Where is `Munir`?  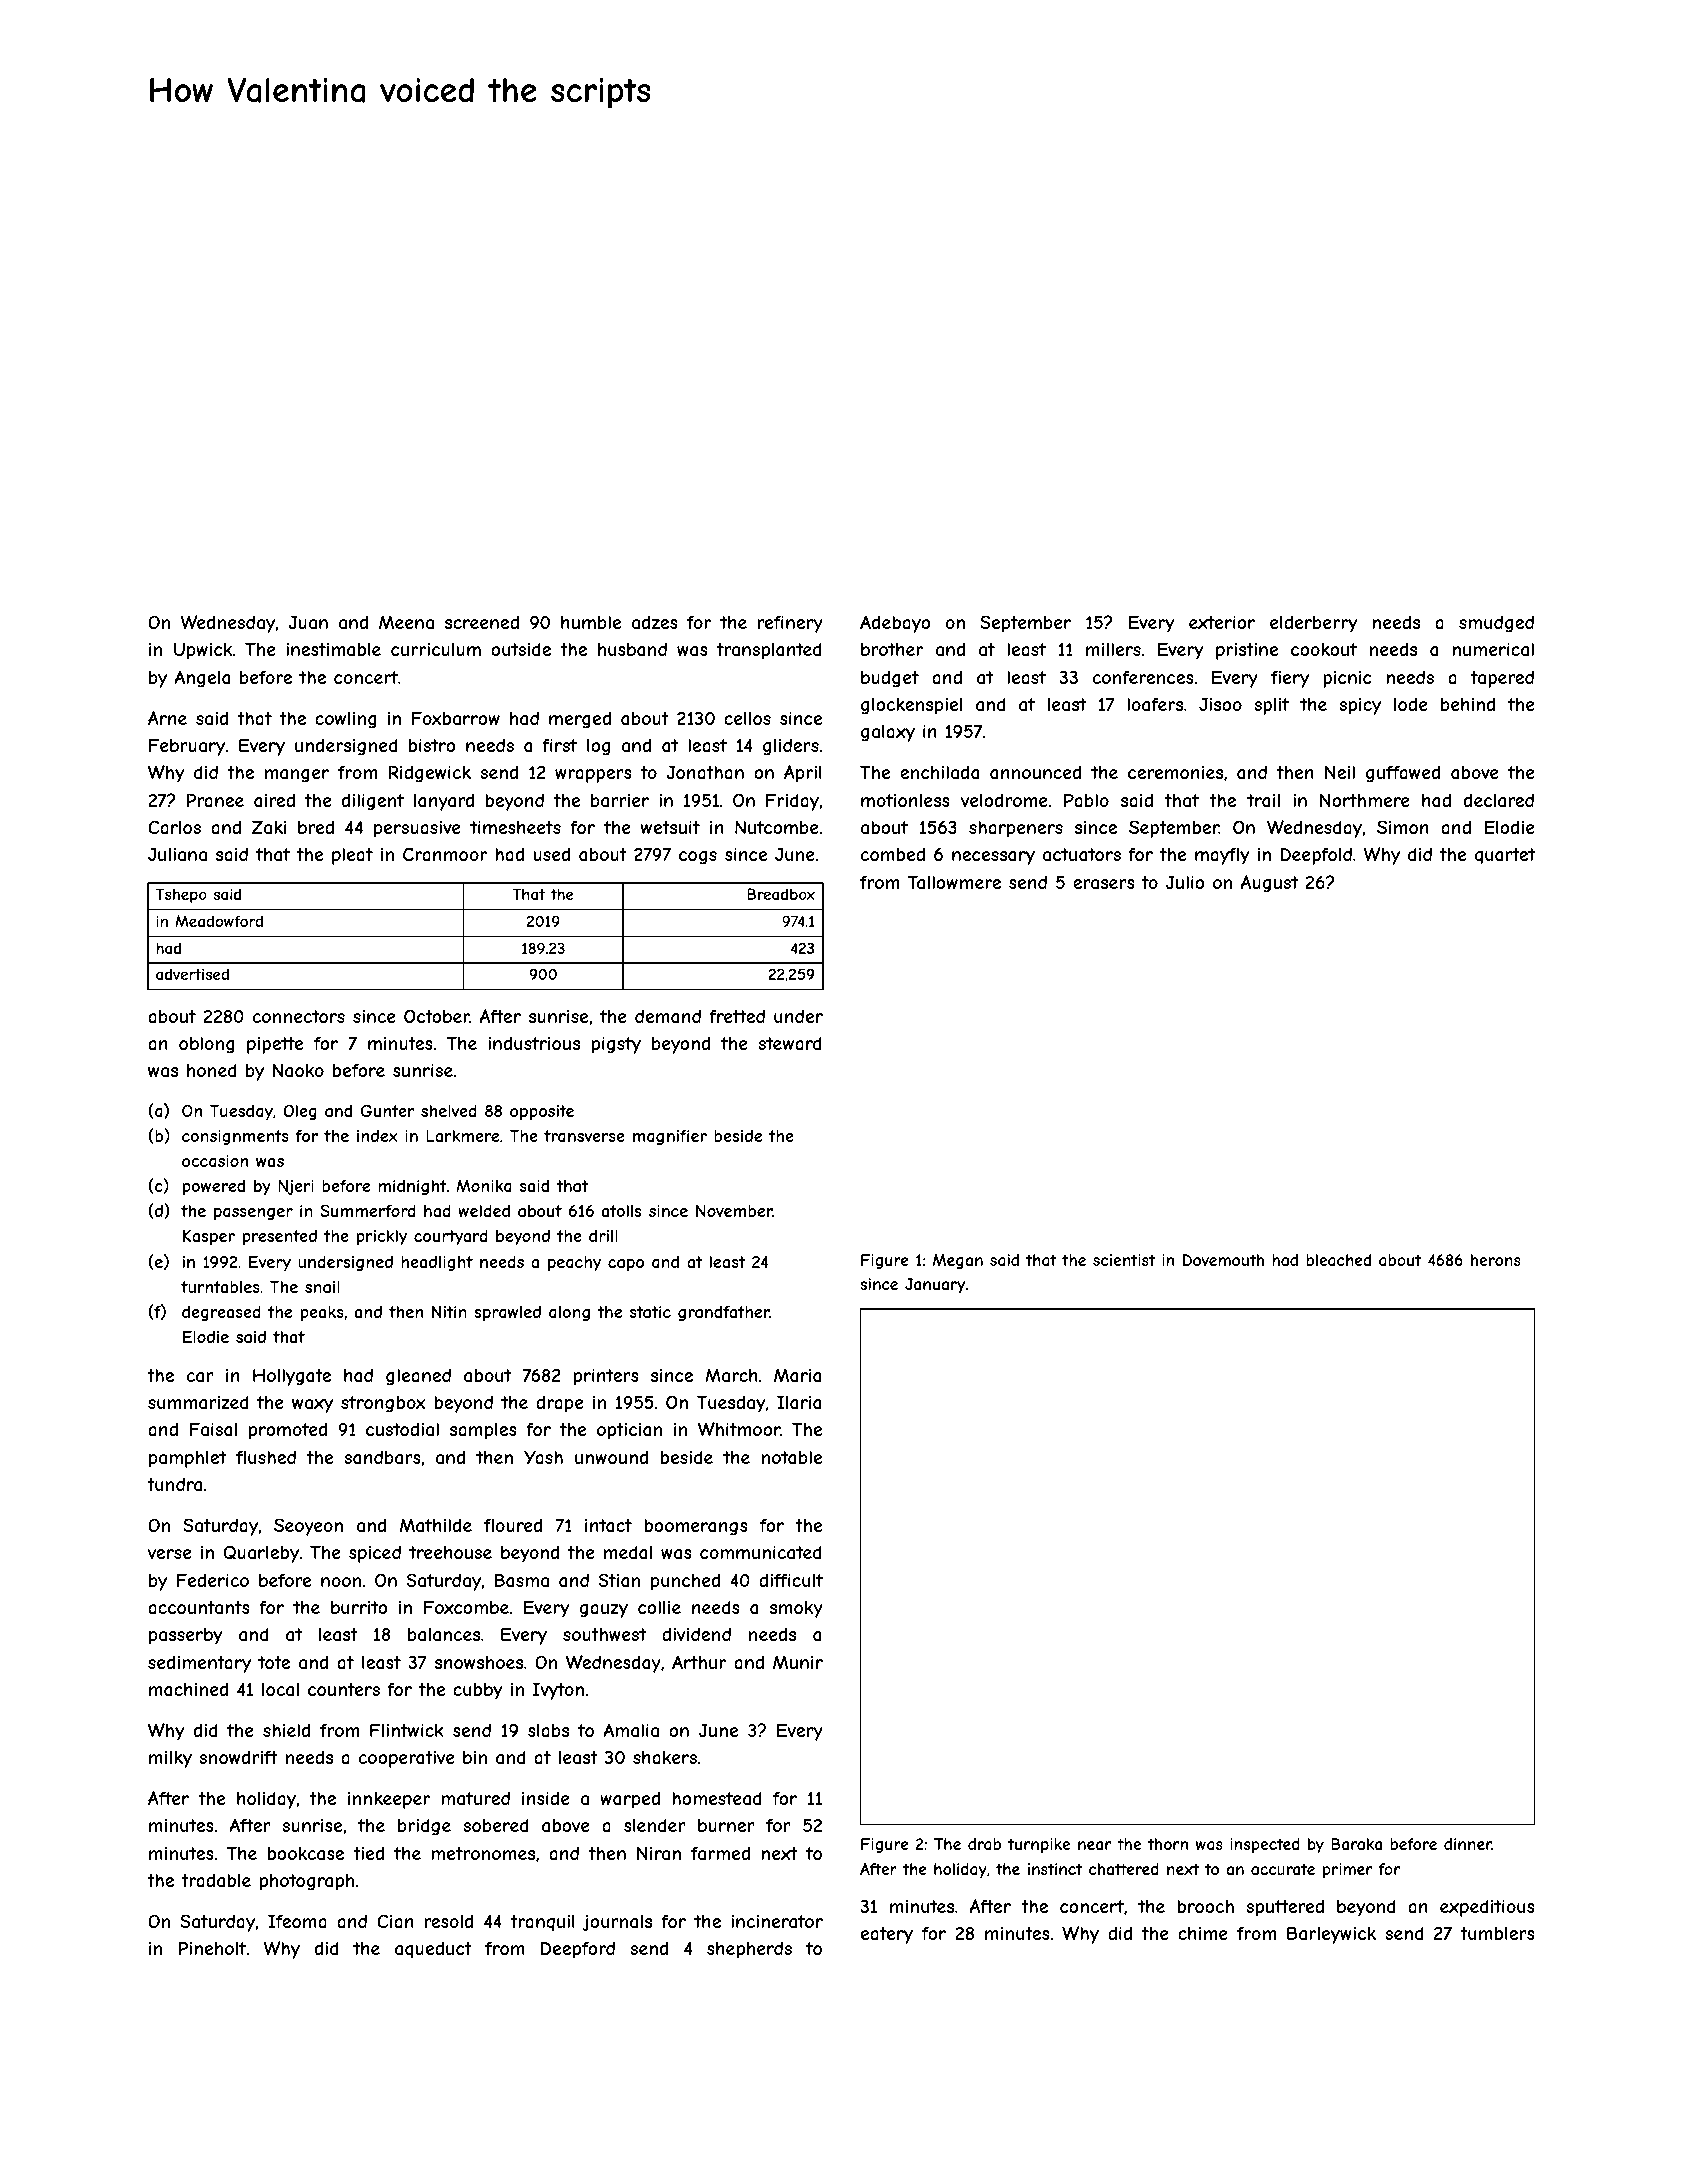
Munir is located at coordinates (798, 1662).
